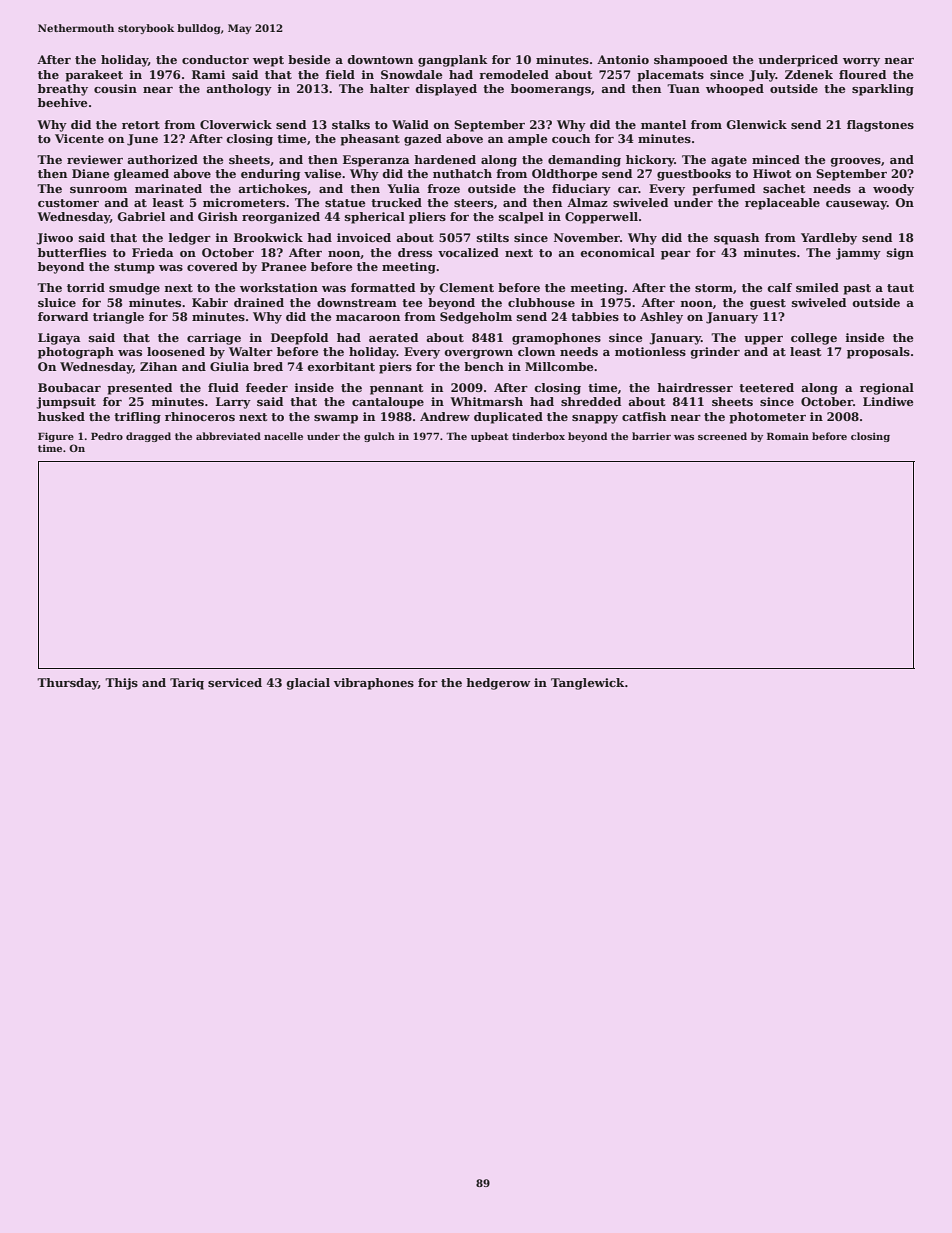 The image size is (952, 1233). What do you see at coordinates (379, 437) in the screenshot?
I see `gulch` at bounding box center [379, 437].
